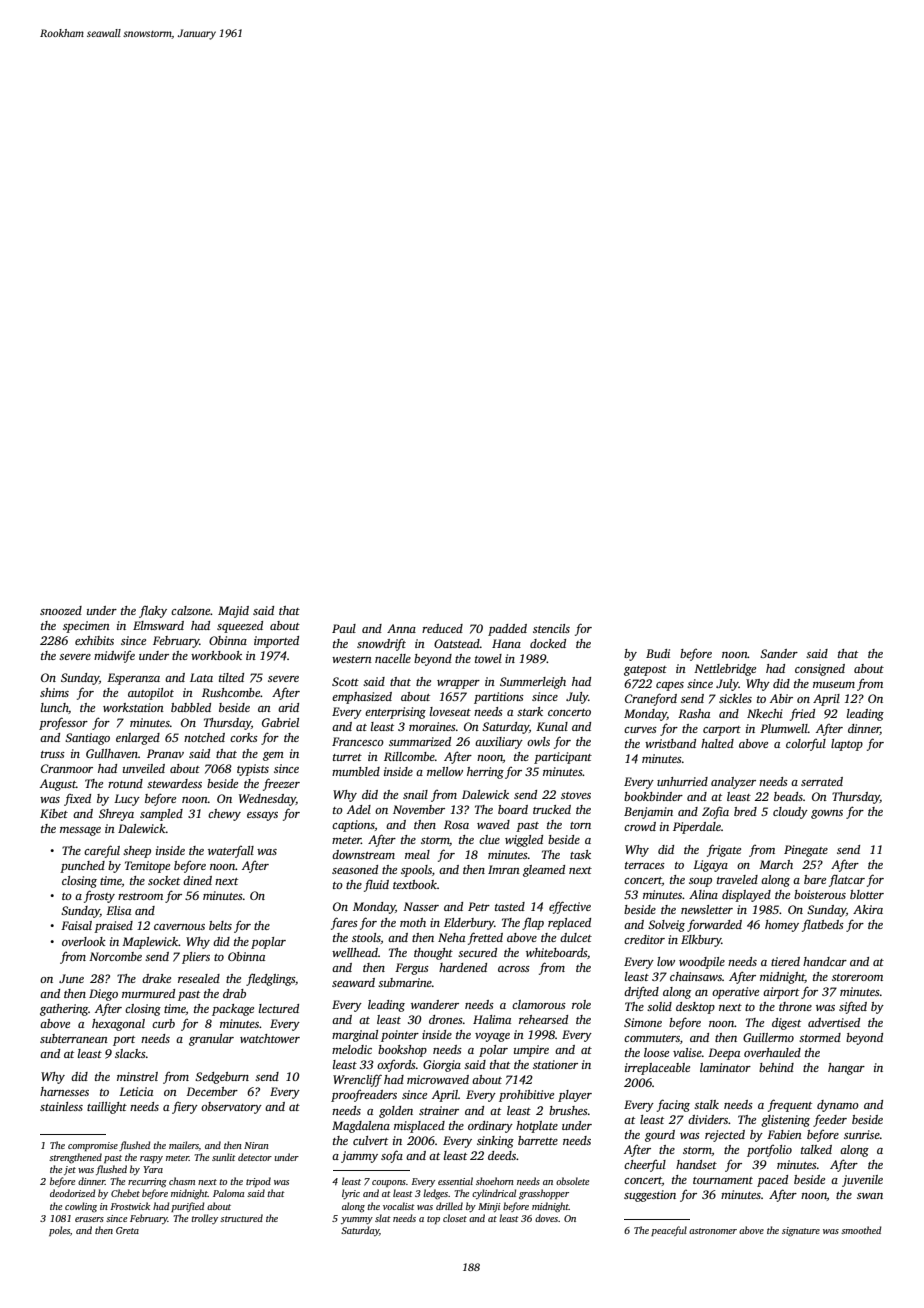 This page has height=1308, width=924. I want to click on specimen, so click(86, 627).
